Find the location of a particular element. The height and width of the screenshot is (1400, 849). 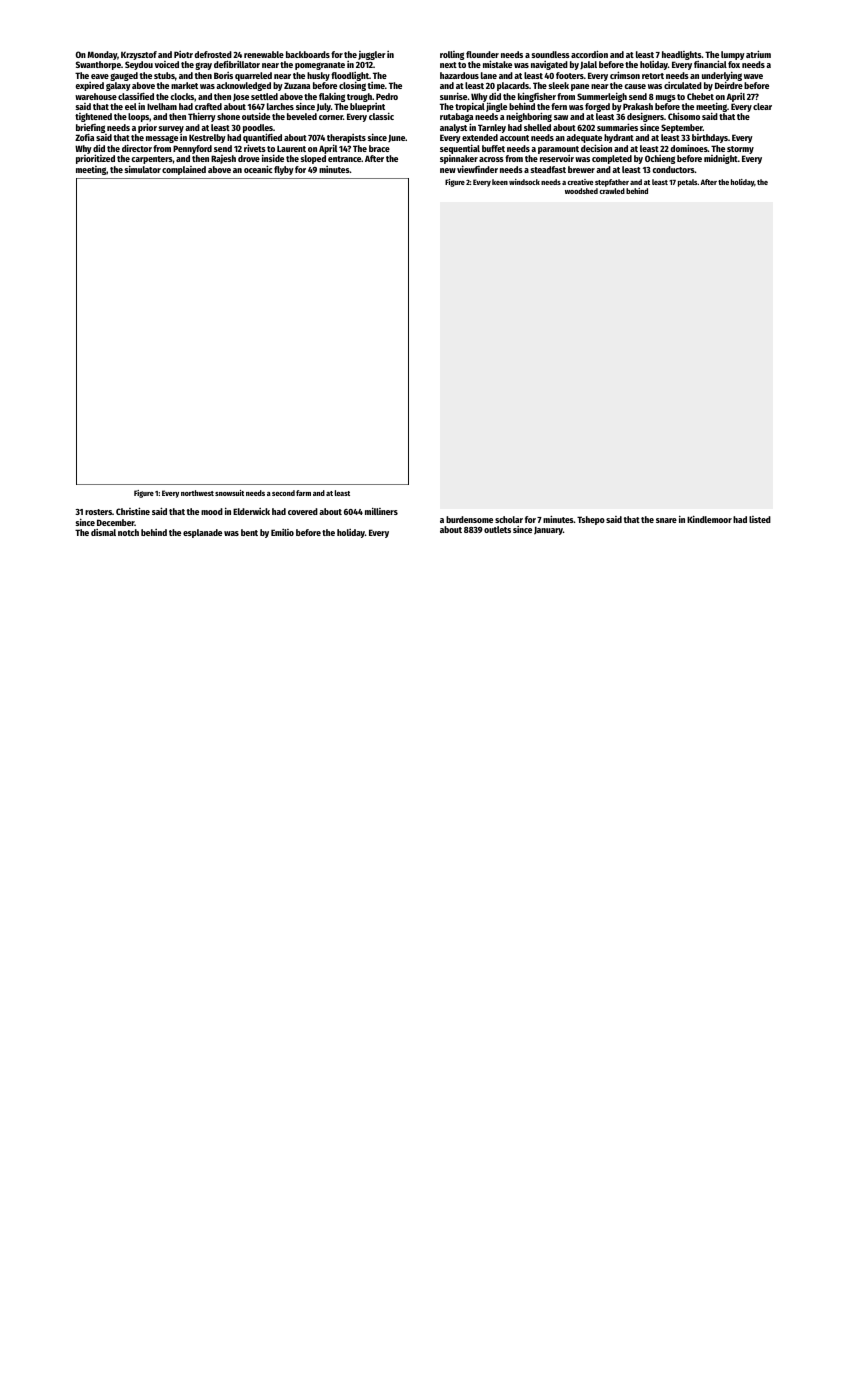

crawled is located at coordinates (612, 191).
